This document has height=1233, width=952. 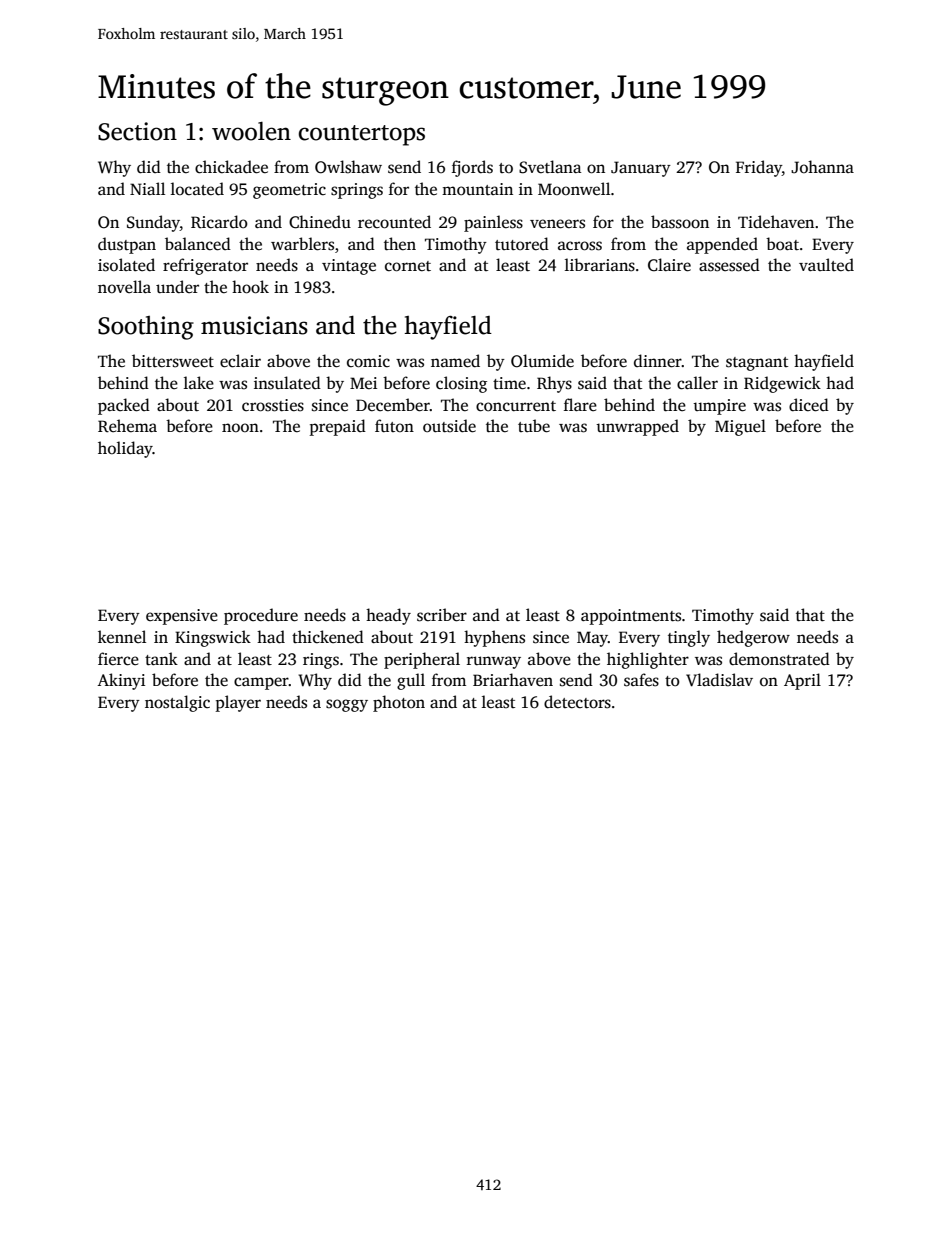 I want to click on futon, so click(x=394, y=425).
